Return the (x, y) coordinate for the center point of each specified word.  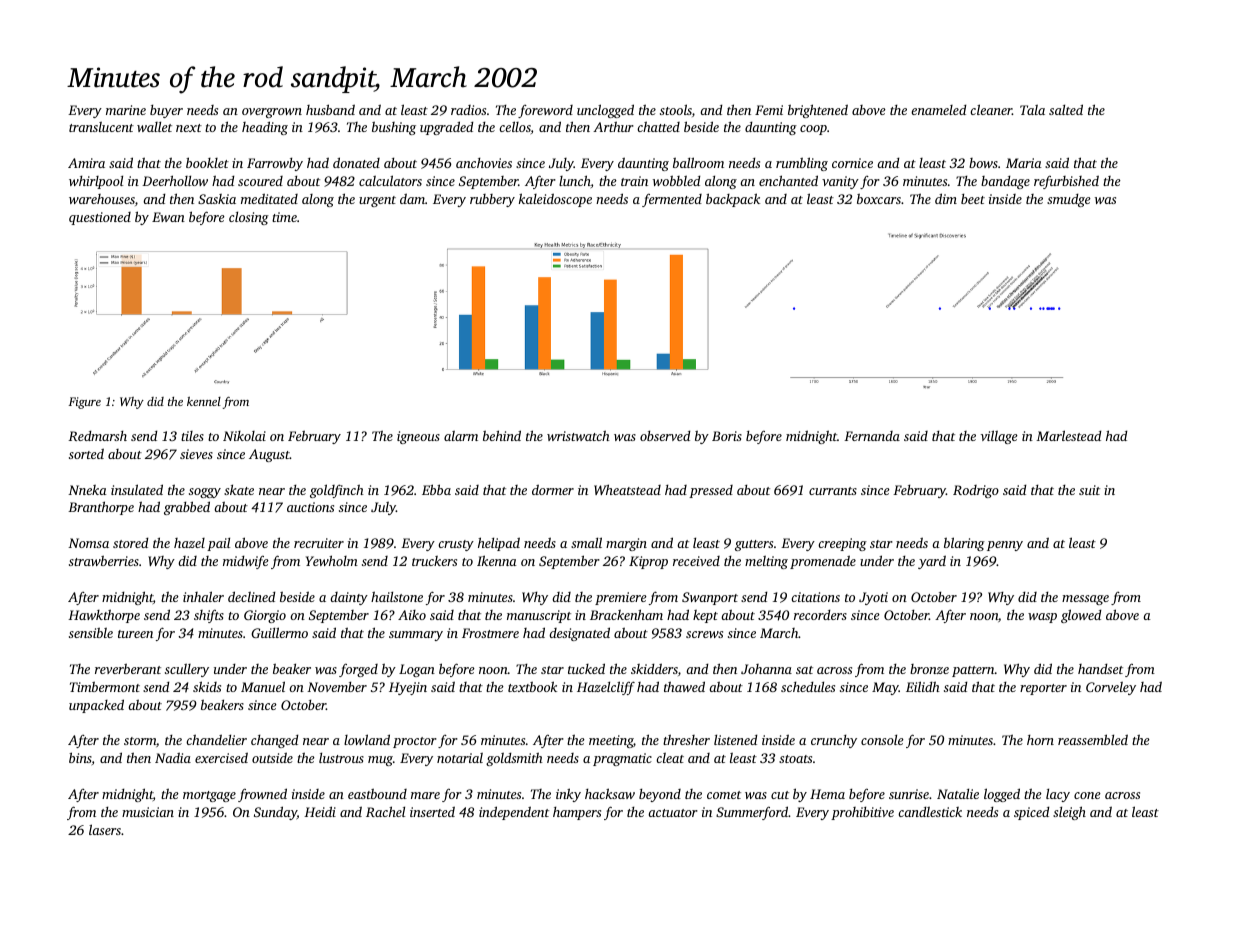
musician (148, 812)
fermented (672, 200)
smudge (1069, 200)
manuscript (539, 616)
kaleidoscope (555, 200)
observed (665, 436)
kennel (204, 401)
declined (252, 596)
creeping (842, 544)
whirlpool (96, 182)
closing (249, 218)
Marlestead (1069, 435)
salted (1066, 109)
